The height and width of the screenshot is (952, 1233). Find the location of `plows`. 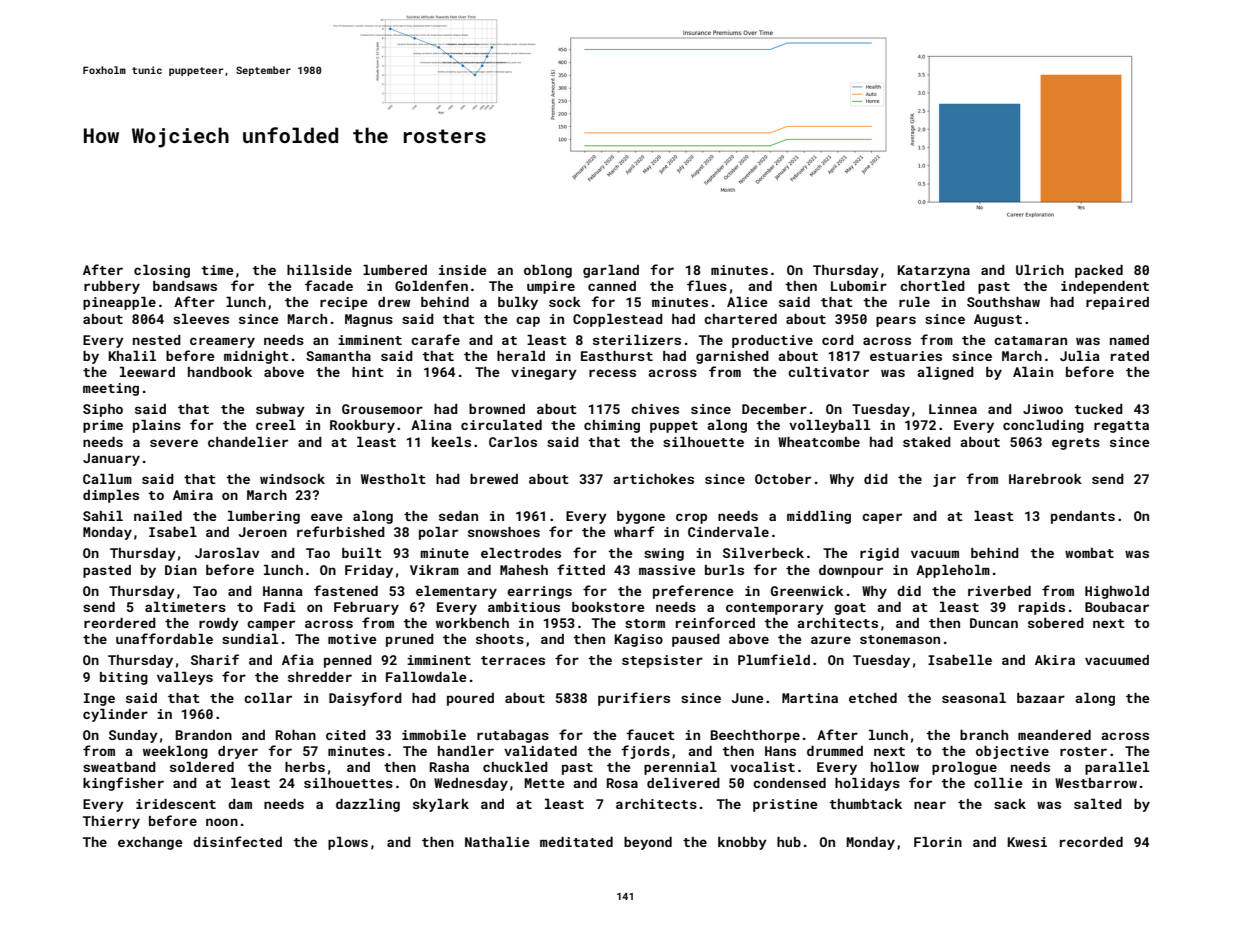

plows is located at coordinates (348, 843).
